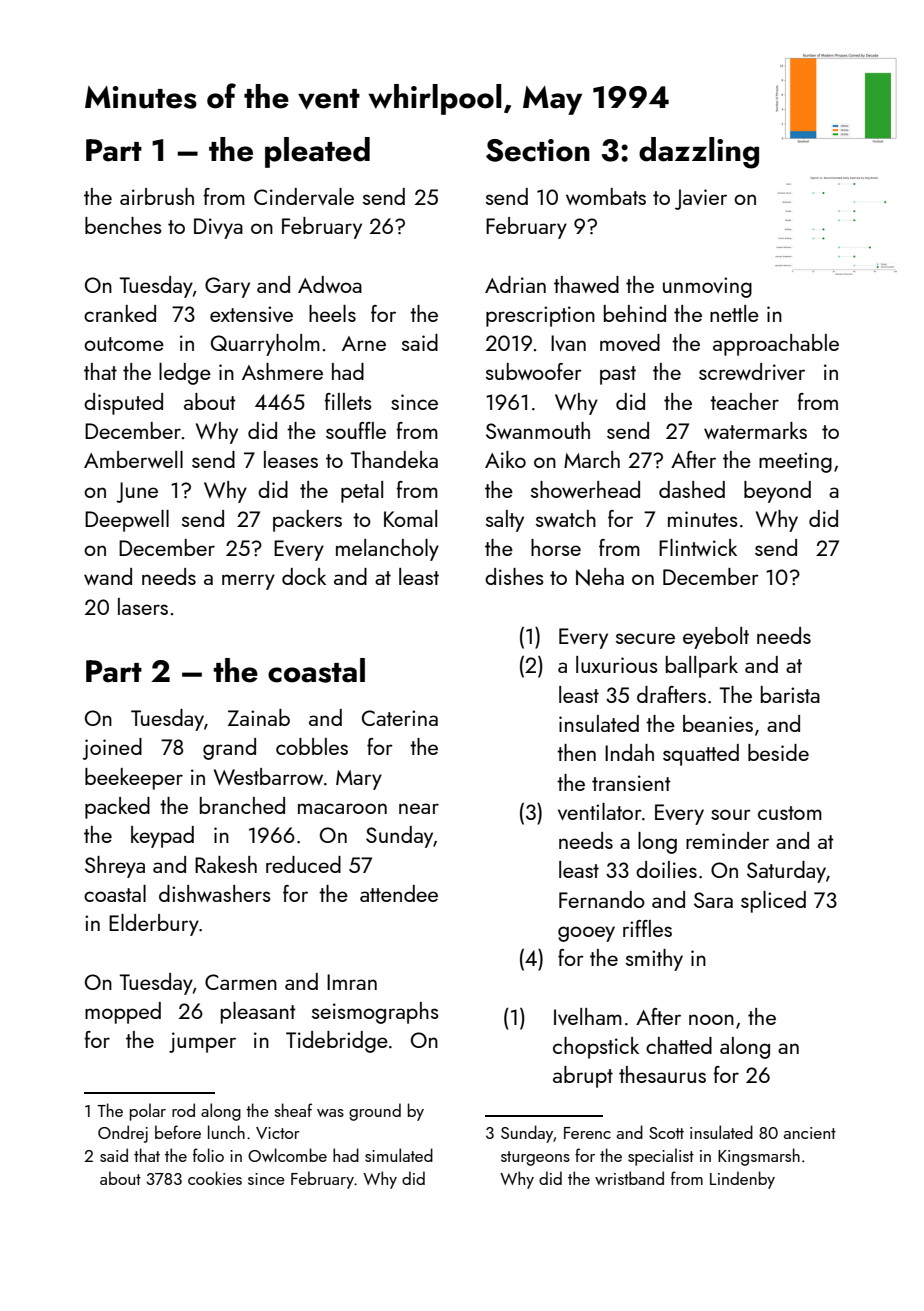  What do you see at coordinates (586, 934) in the image?
I see `gooey` at bounding box center [586, 934].
